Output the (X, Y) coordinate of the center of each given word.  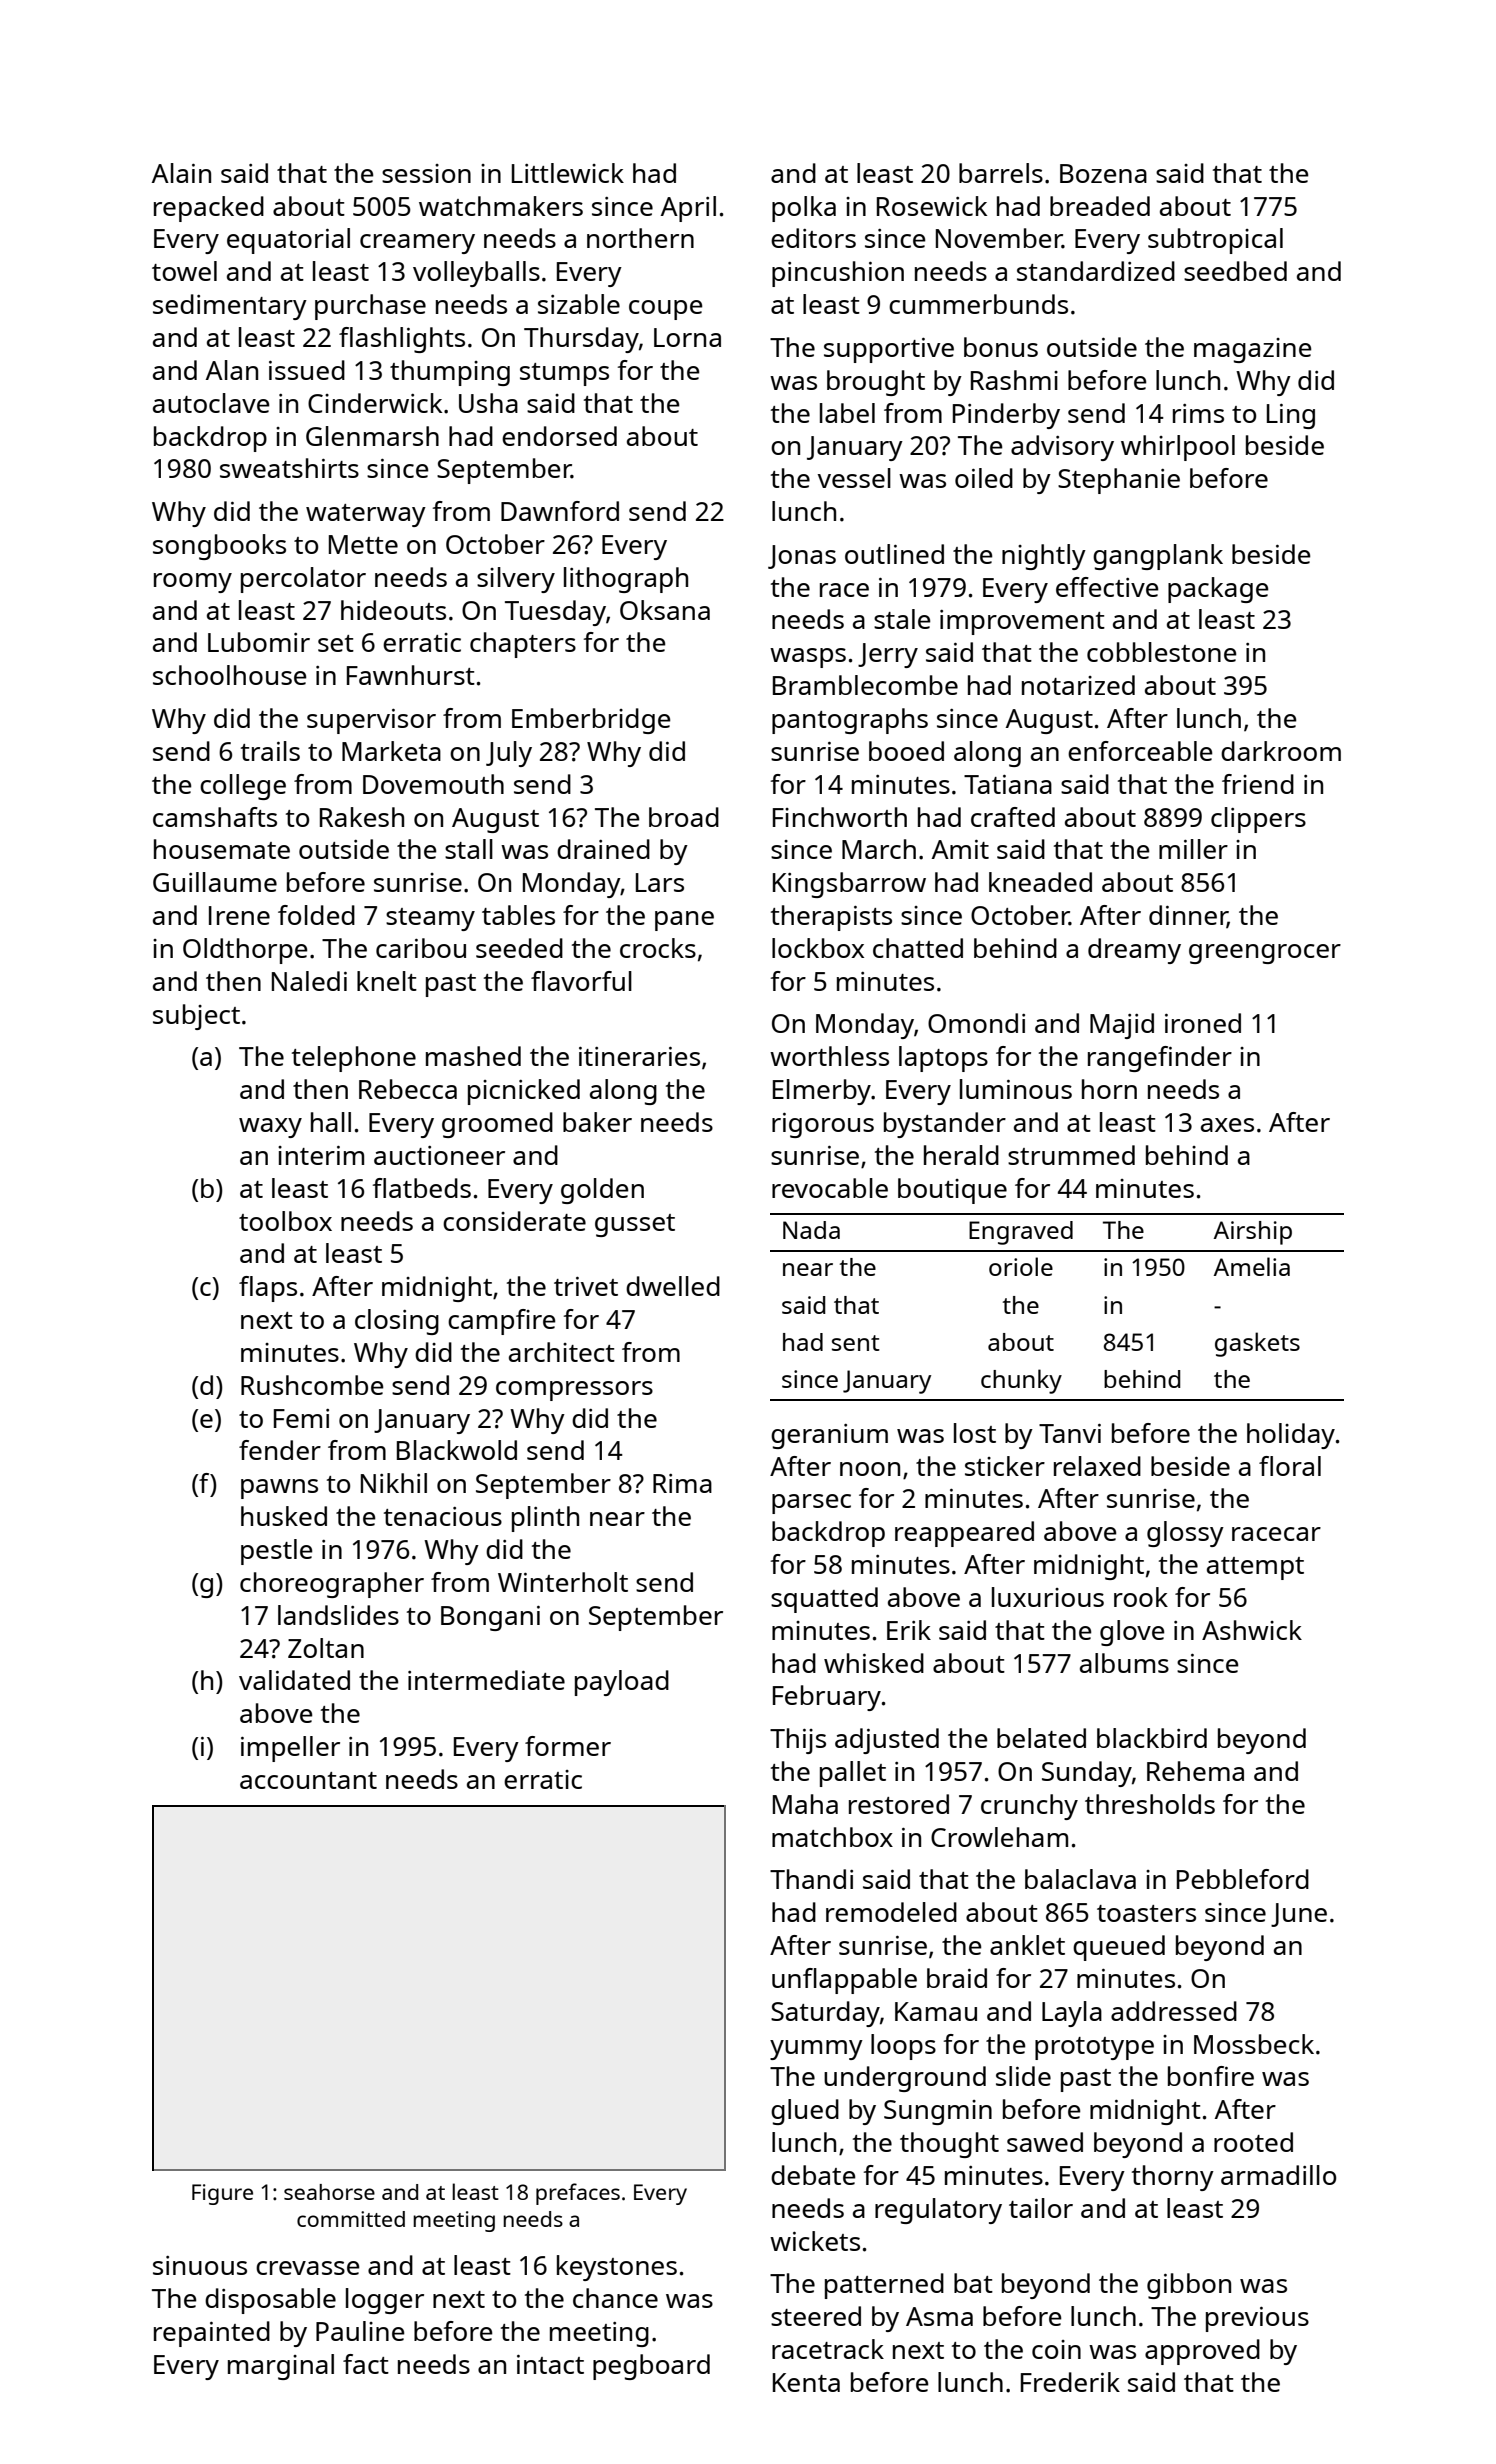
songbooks (219, 547)
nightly (1044, 557)
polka (804, 209)
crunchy (1029, 1807)
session (426, 173)
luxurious (1048, 1597)
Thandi (811, 1879)
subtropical (1215, 241)
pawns (279, 1489)
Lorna (687, 337)
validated (294, 1680)
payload (622, 1683)
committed (351, 2219)
